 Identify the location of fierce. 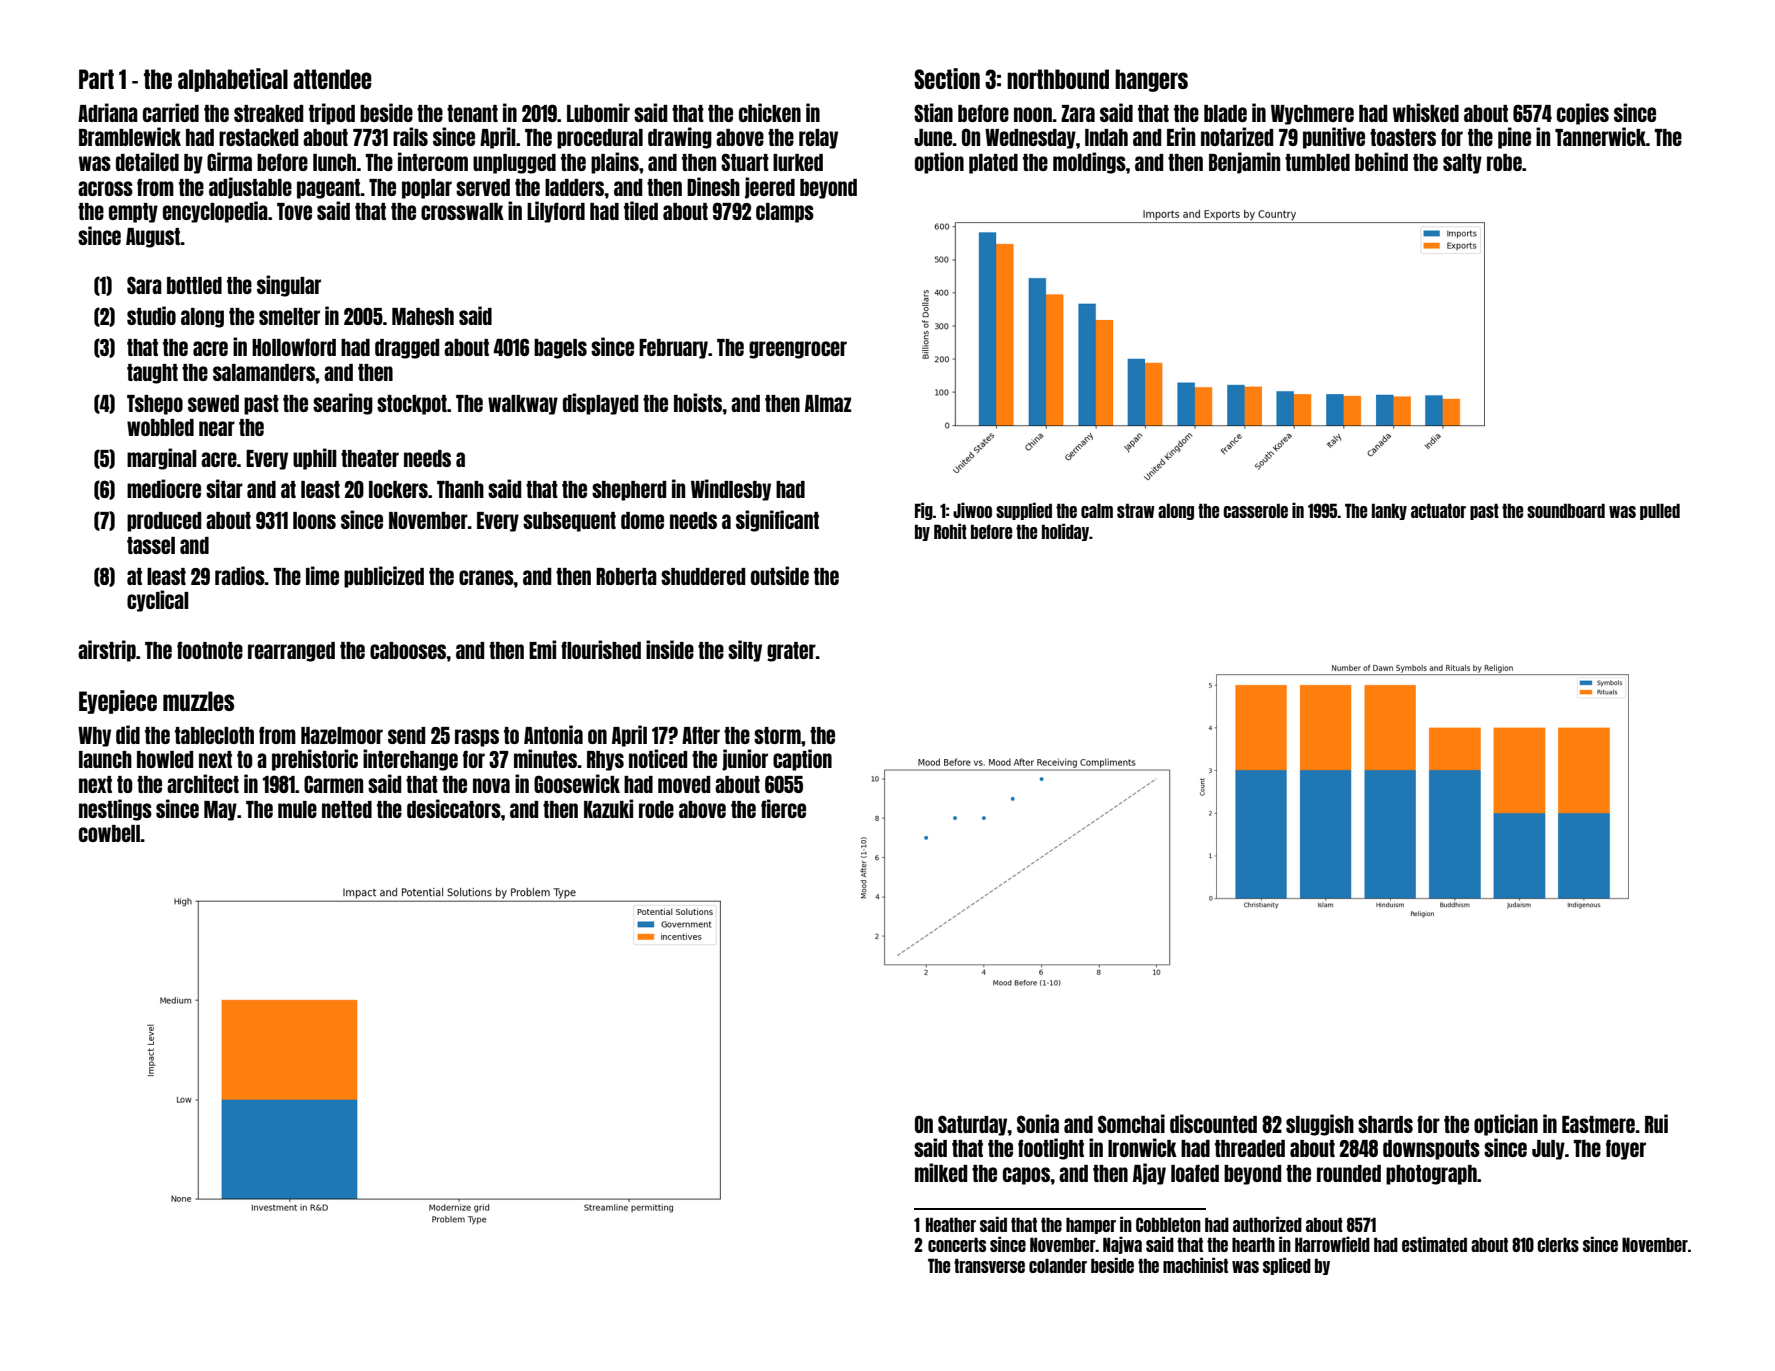
(783, 808).
